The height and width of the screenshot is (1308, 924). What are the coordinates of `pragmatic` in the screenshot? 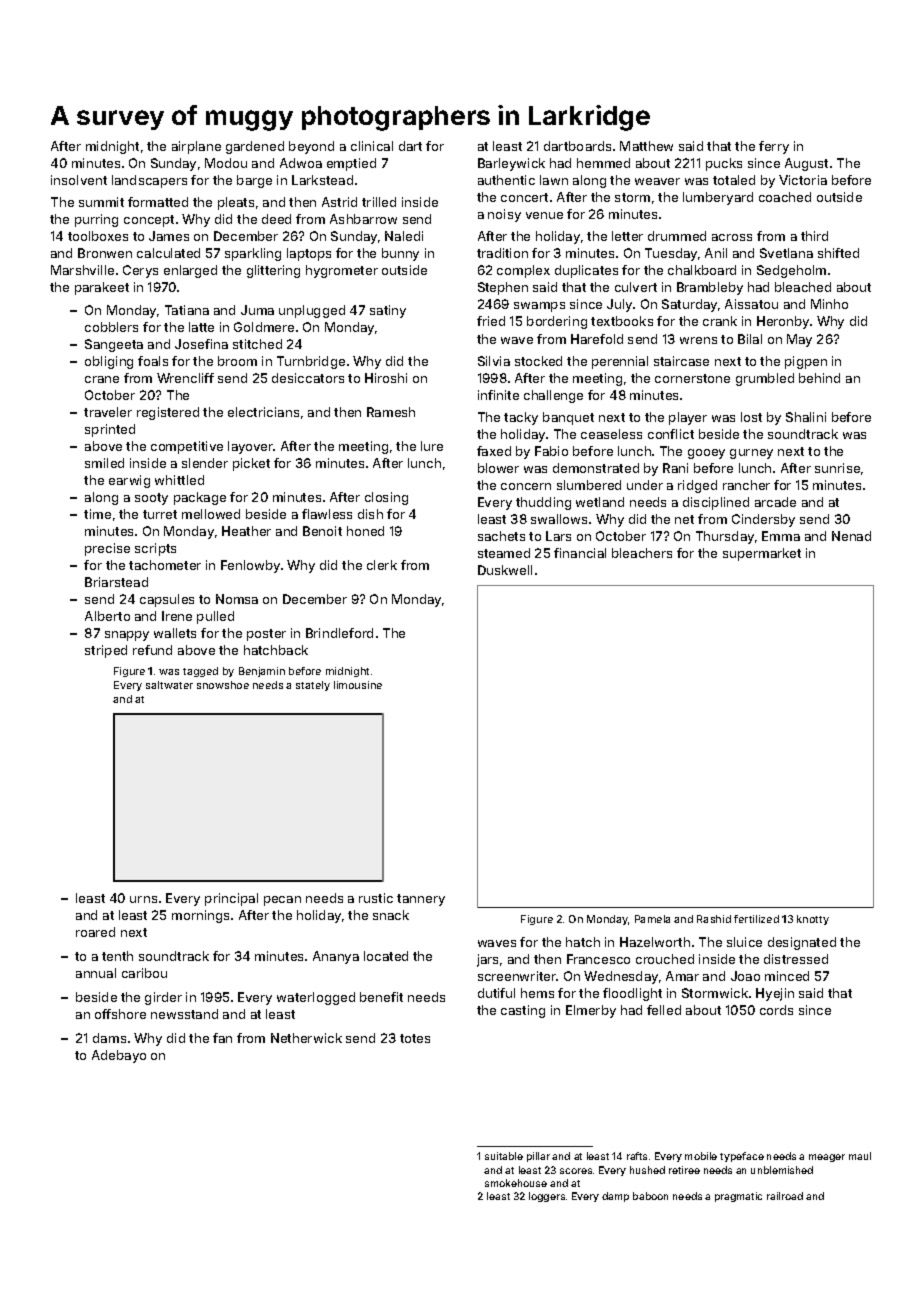 It's located at (738, 1197).
